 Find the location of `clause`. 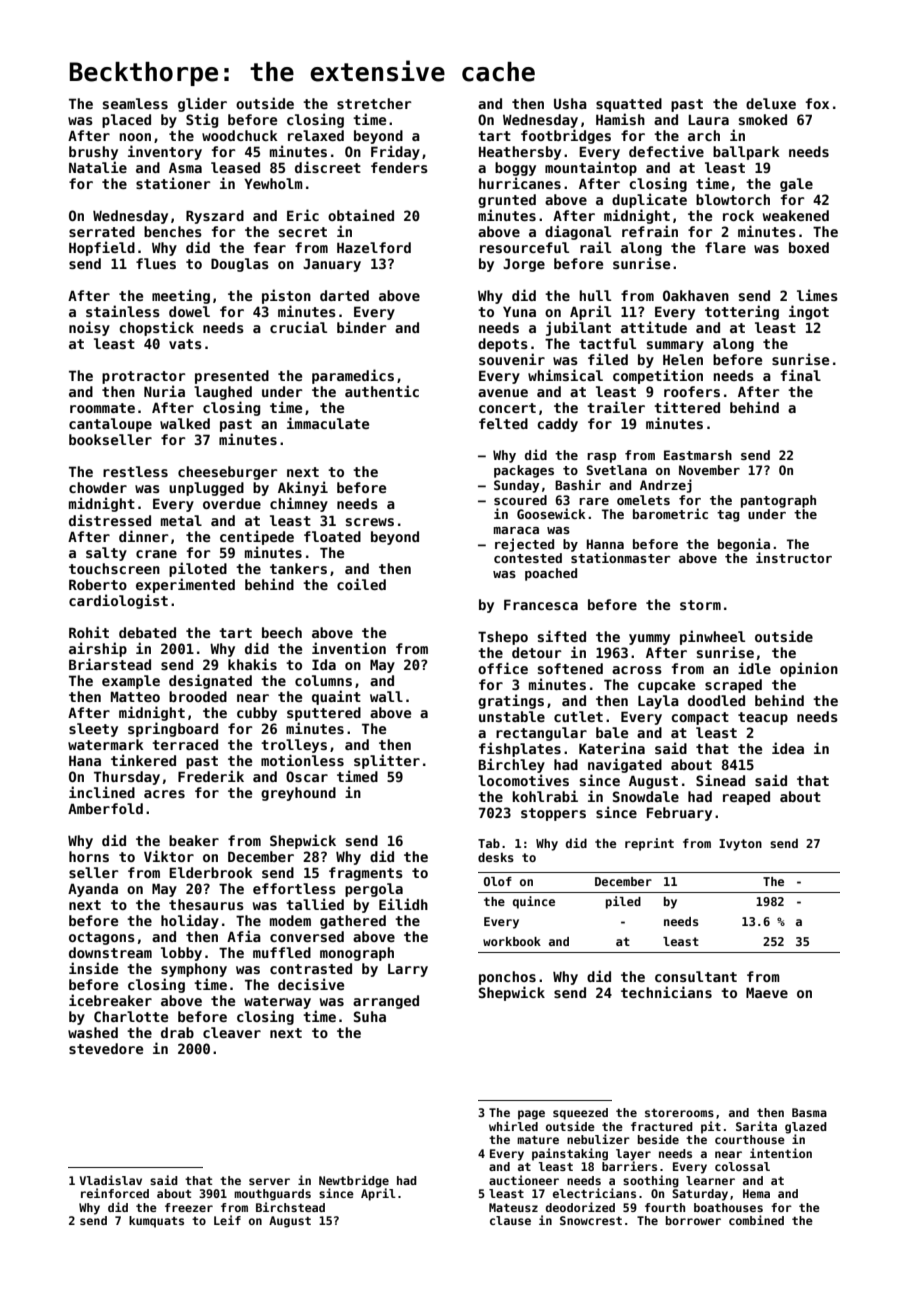

clause is located at coordinates (510, 1220).
